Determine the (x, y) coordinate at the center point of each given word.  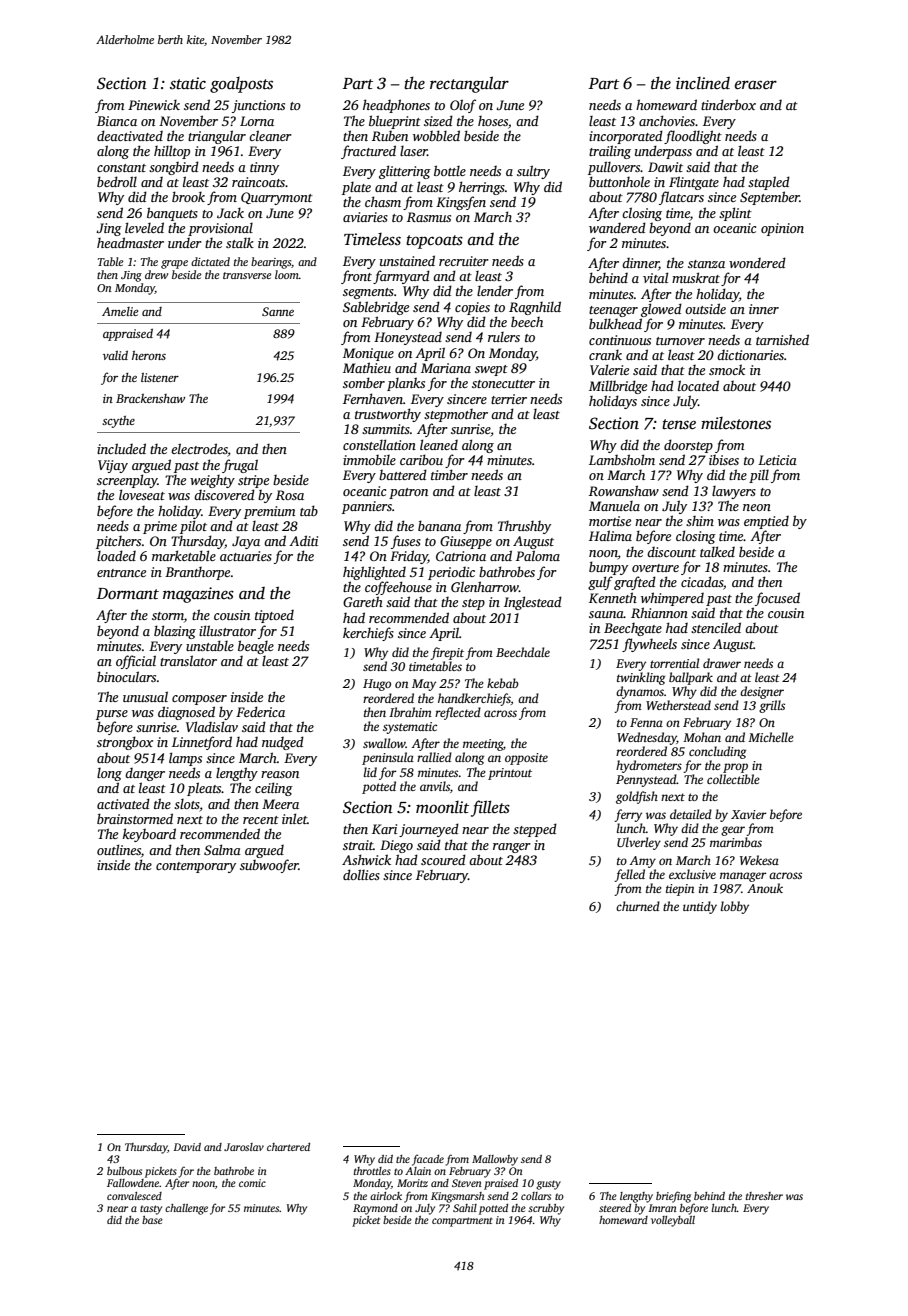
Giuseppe (466, 542)
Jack (230, 212)
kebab (503, 683)
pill (759, 476)
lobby (735, 907)
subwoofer (269, 866)
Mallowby (495, 1160)
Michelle (771, 737)
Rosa (290, 495)
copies (472, 308)
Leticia (777, 460)
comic (252, 1183)
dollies (361, 874)
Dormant (128, 594)
